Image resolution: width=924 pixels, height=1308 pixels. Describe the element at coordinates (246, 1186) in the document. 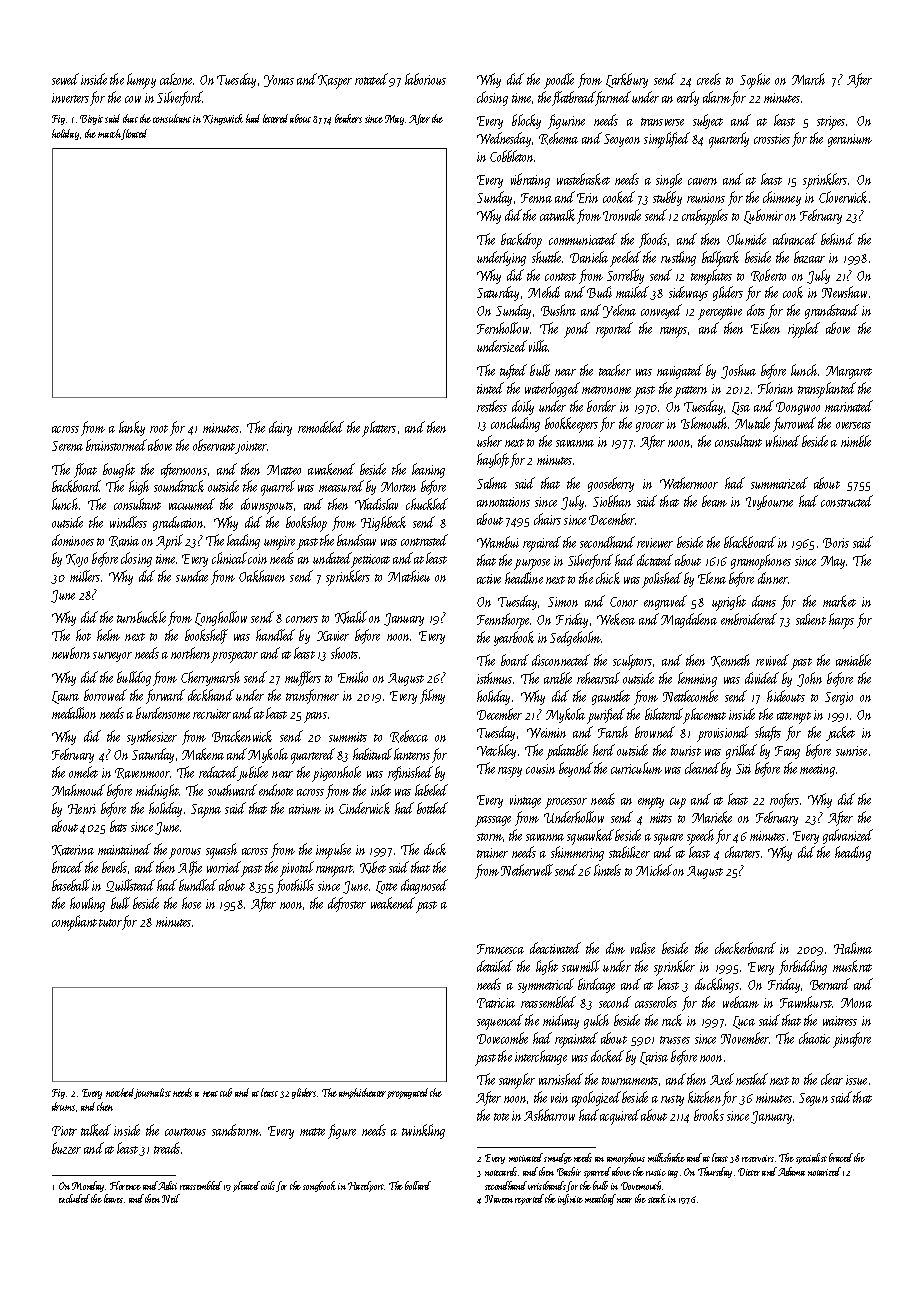

I see `pleated` at that location.
